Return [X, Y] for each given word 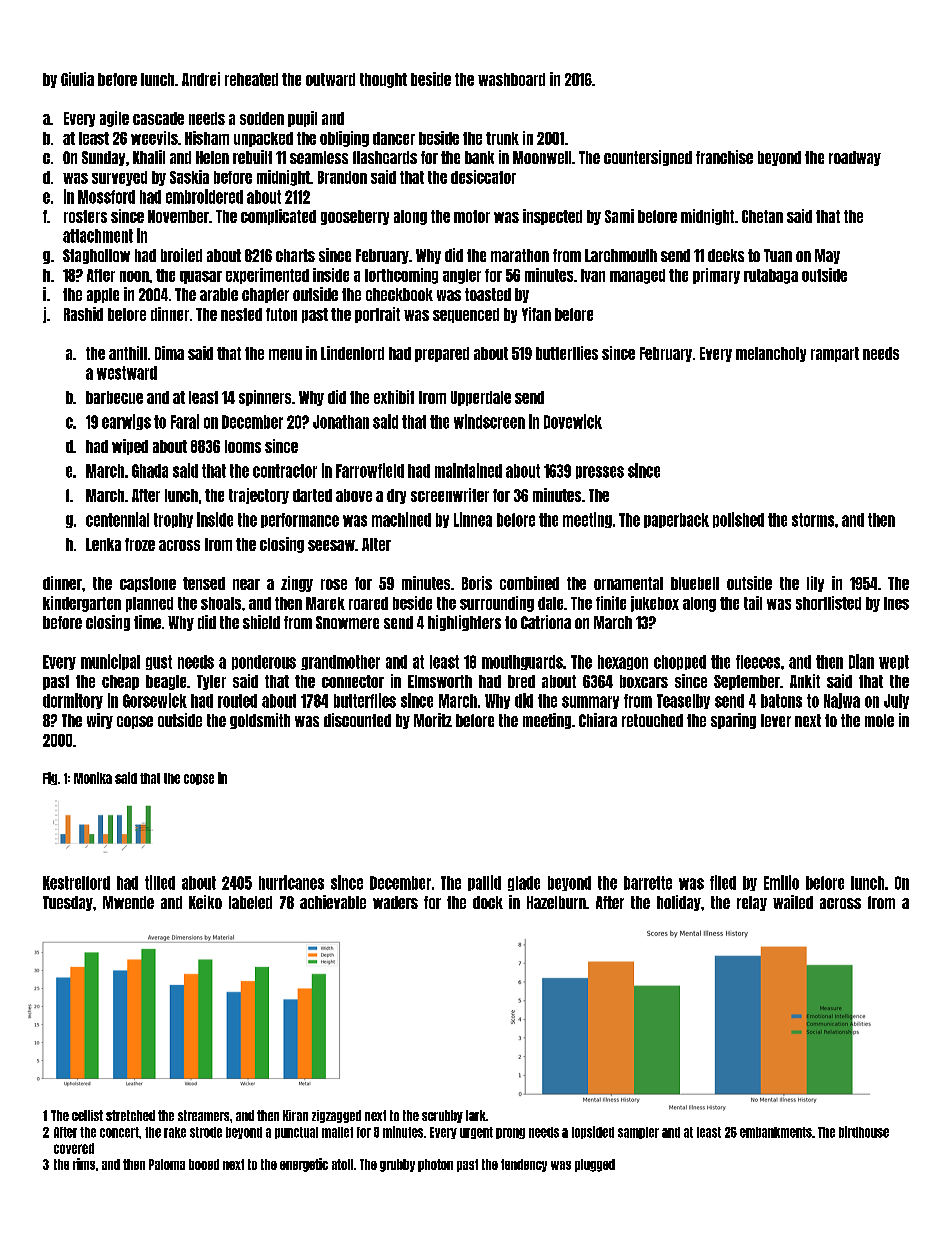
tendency [524, 1165]
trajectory [259, 496]
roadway [855, 158]
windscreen [489, 421]
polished [738, 520]
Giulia [77, 79]
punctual [296, 1133]
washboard [511, 79]
